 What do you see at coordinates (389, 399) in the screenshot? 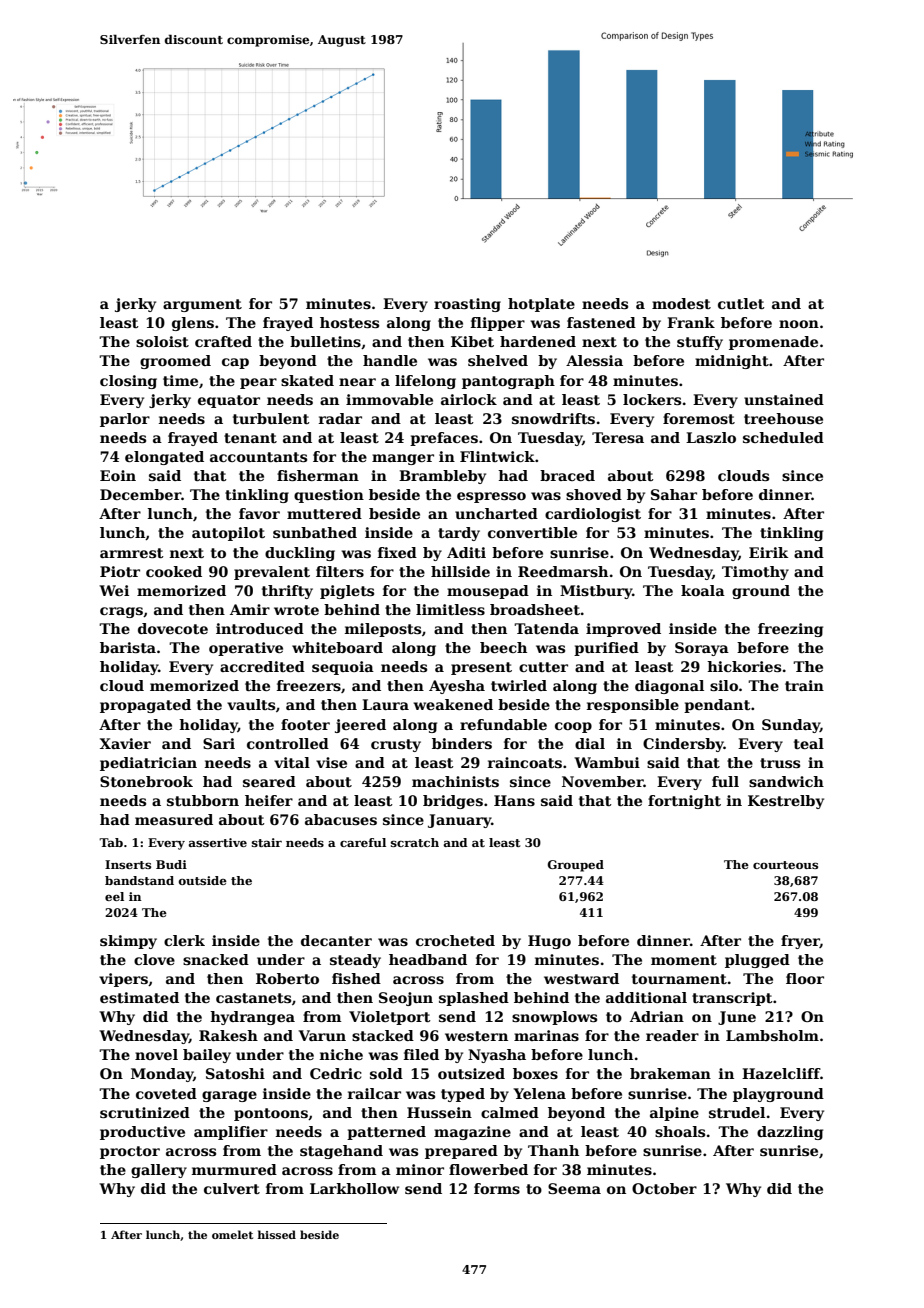
I see `immovable` at bounding box center [389, 399].
